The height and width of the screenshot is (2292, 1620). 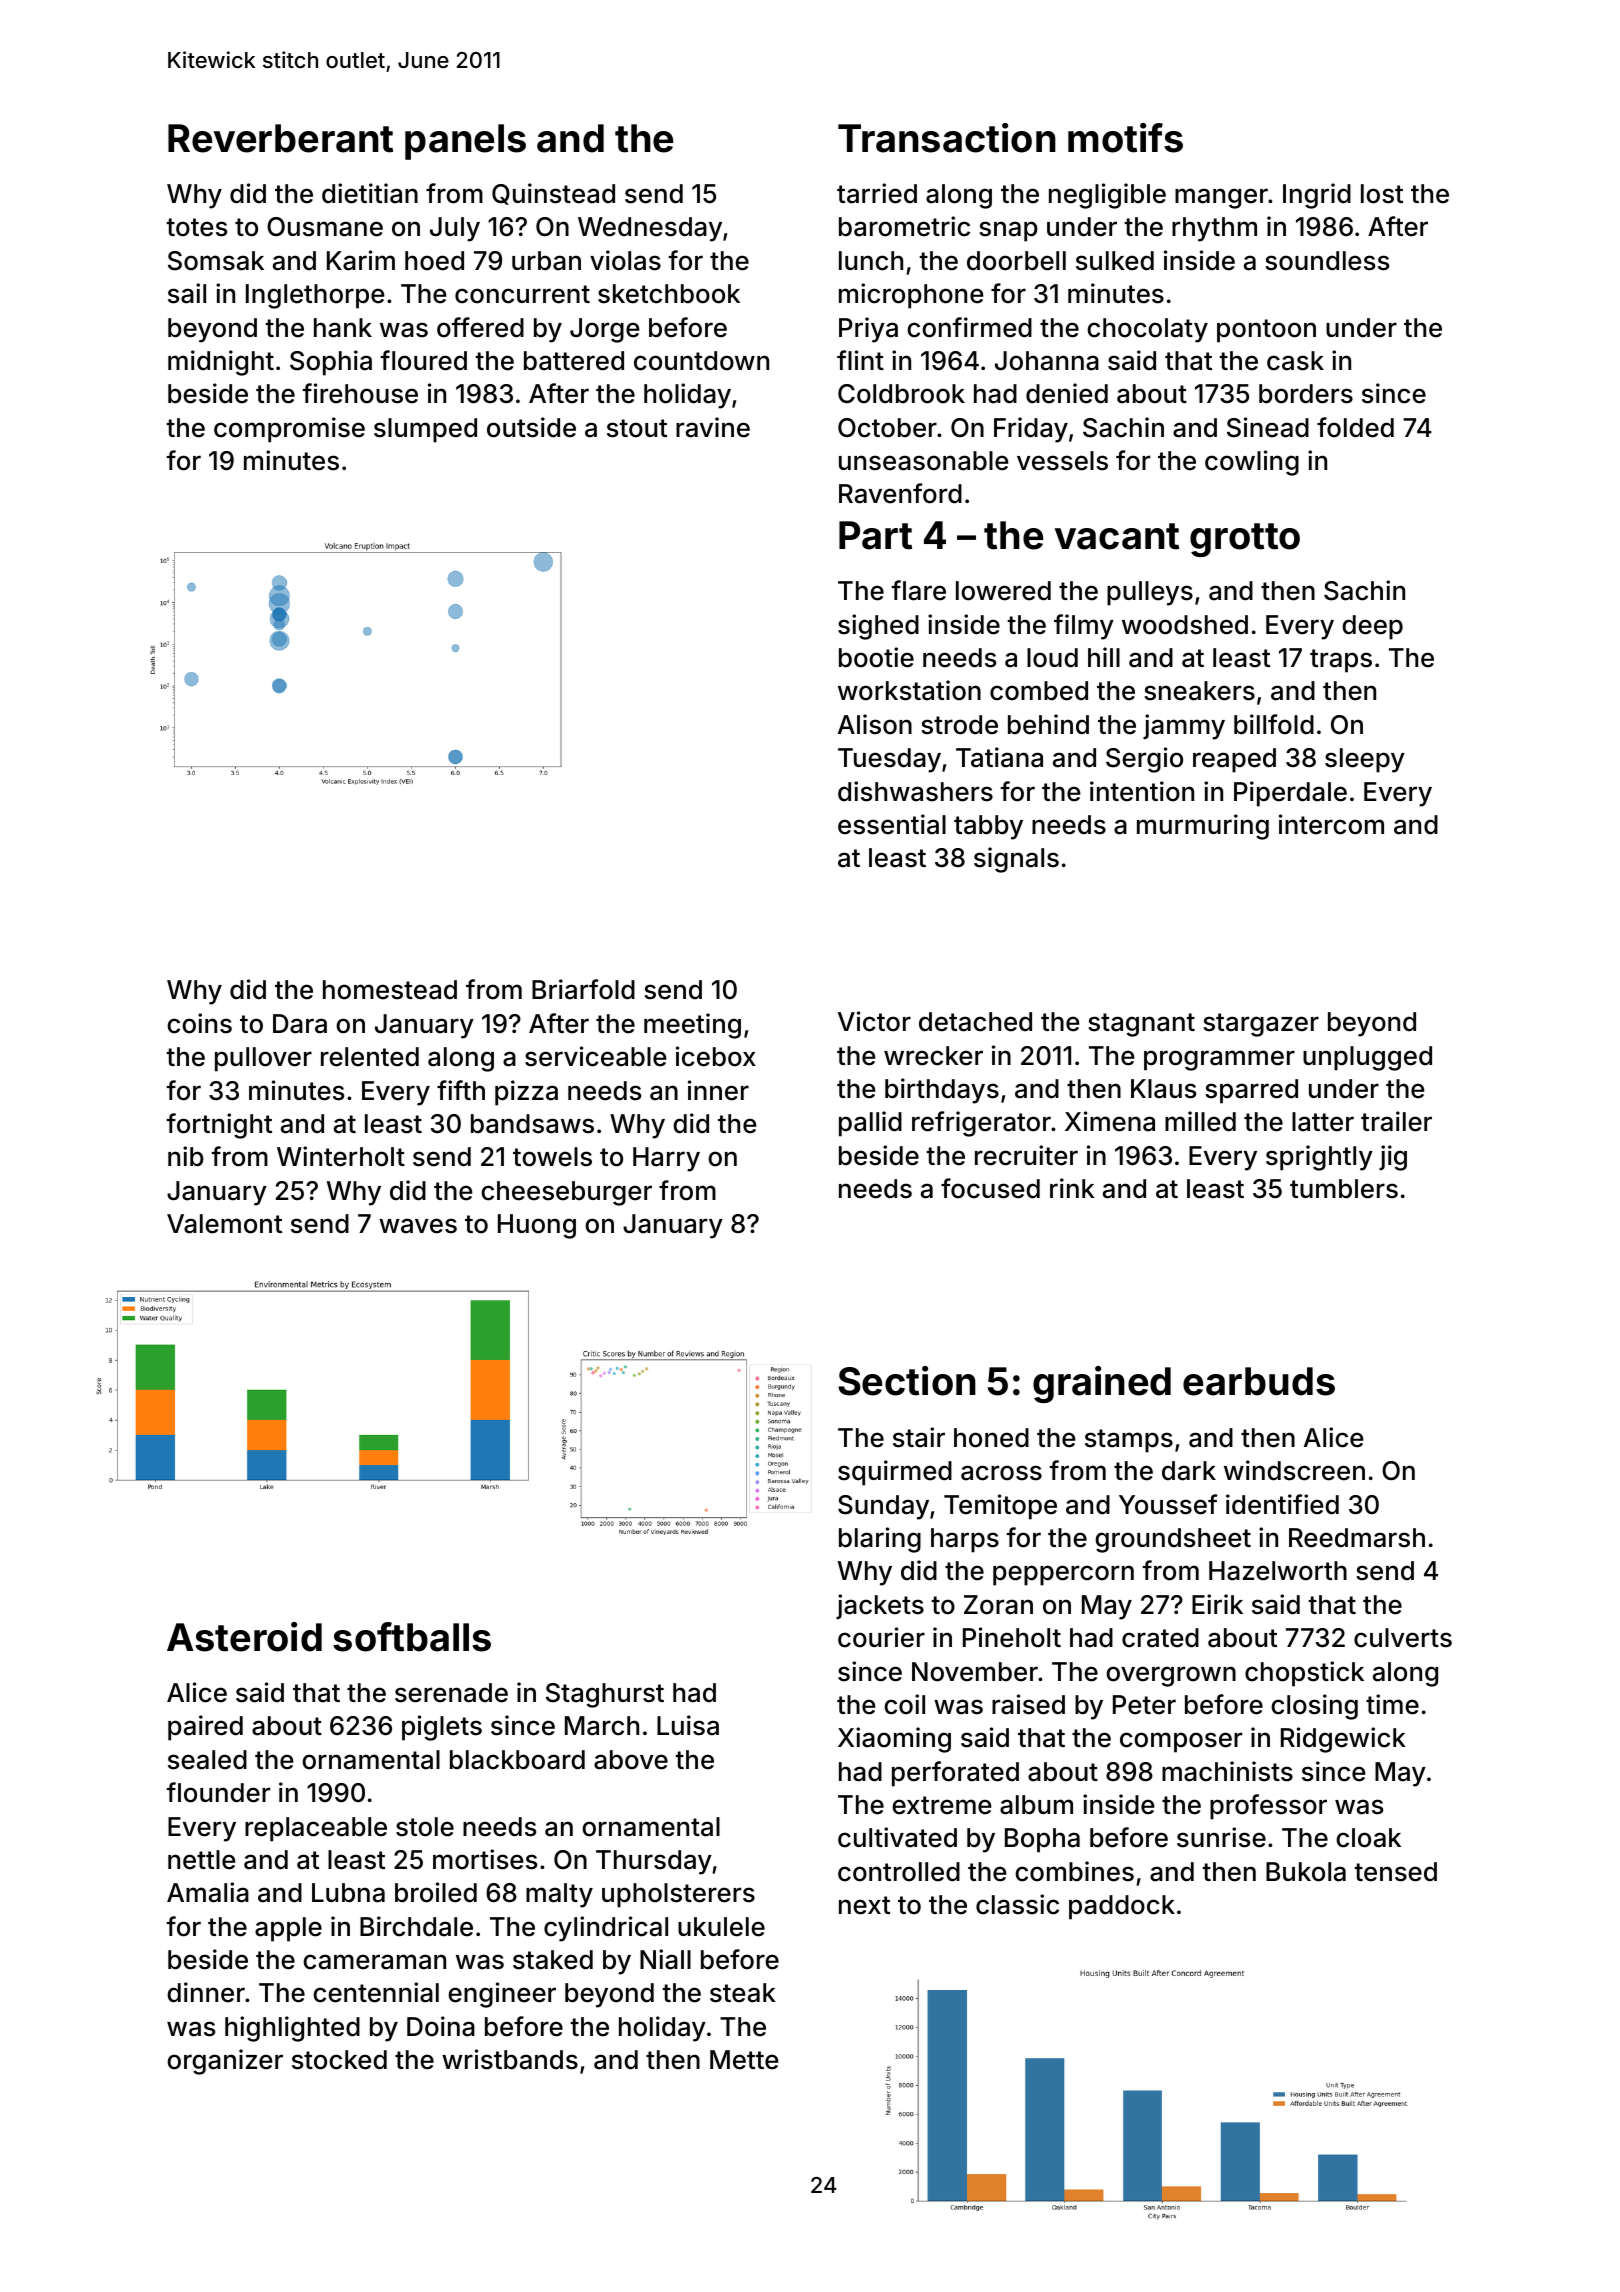 I want to click on lost, so click(x=1382, y=194).
